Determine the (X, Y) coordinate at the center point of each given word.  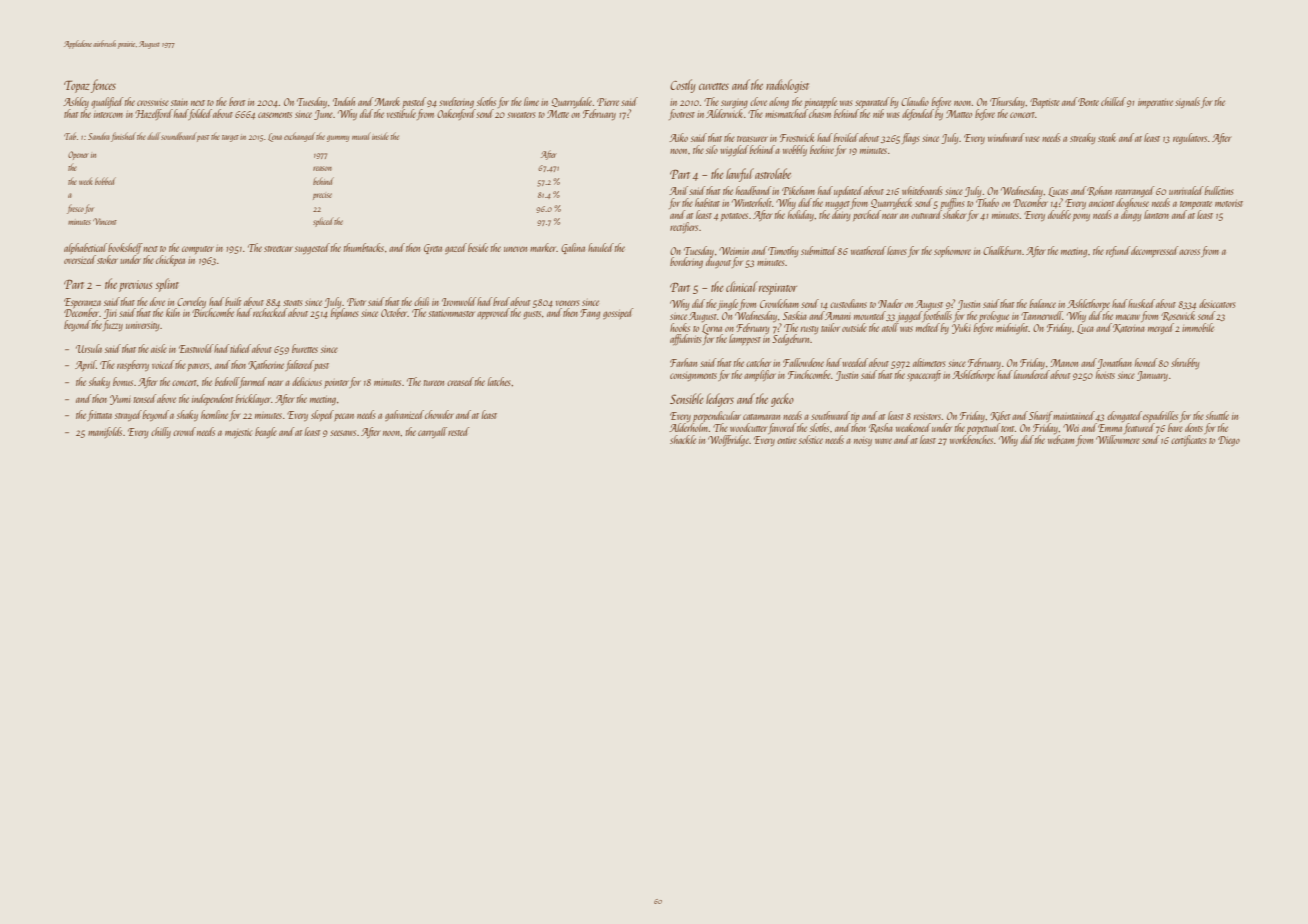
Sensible (687, 398)
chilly (161, 432)
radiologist (787, 86)
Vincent (105, 221)
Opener (78, 155)
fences (103, 86)
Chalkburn (1002, 250)
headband (753, 190)
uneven (515, 249)
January (1152, 376)
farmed (252, 382)
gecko (782, 400)
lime (531, 101)
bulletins (1219, 190)
